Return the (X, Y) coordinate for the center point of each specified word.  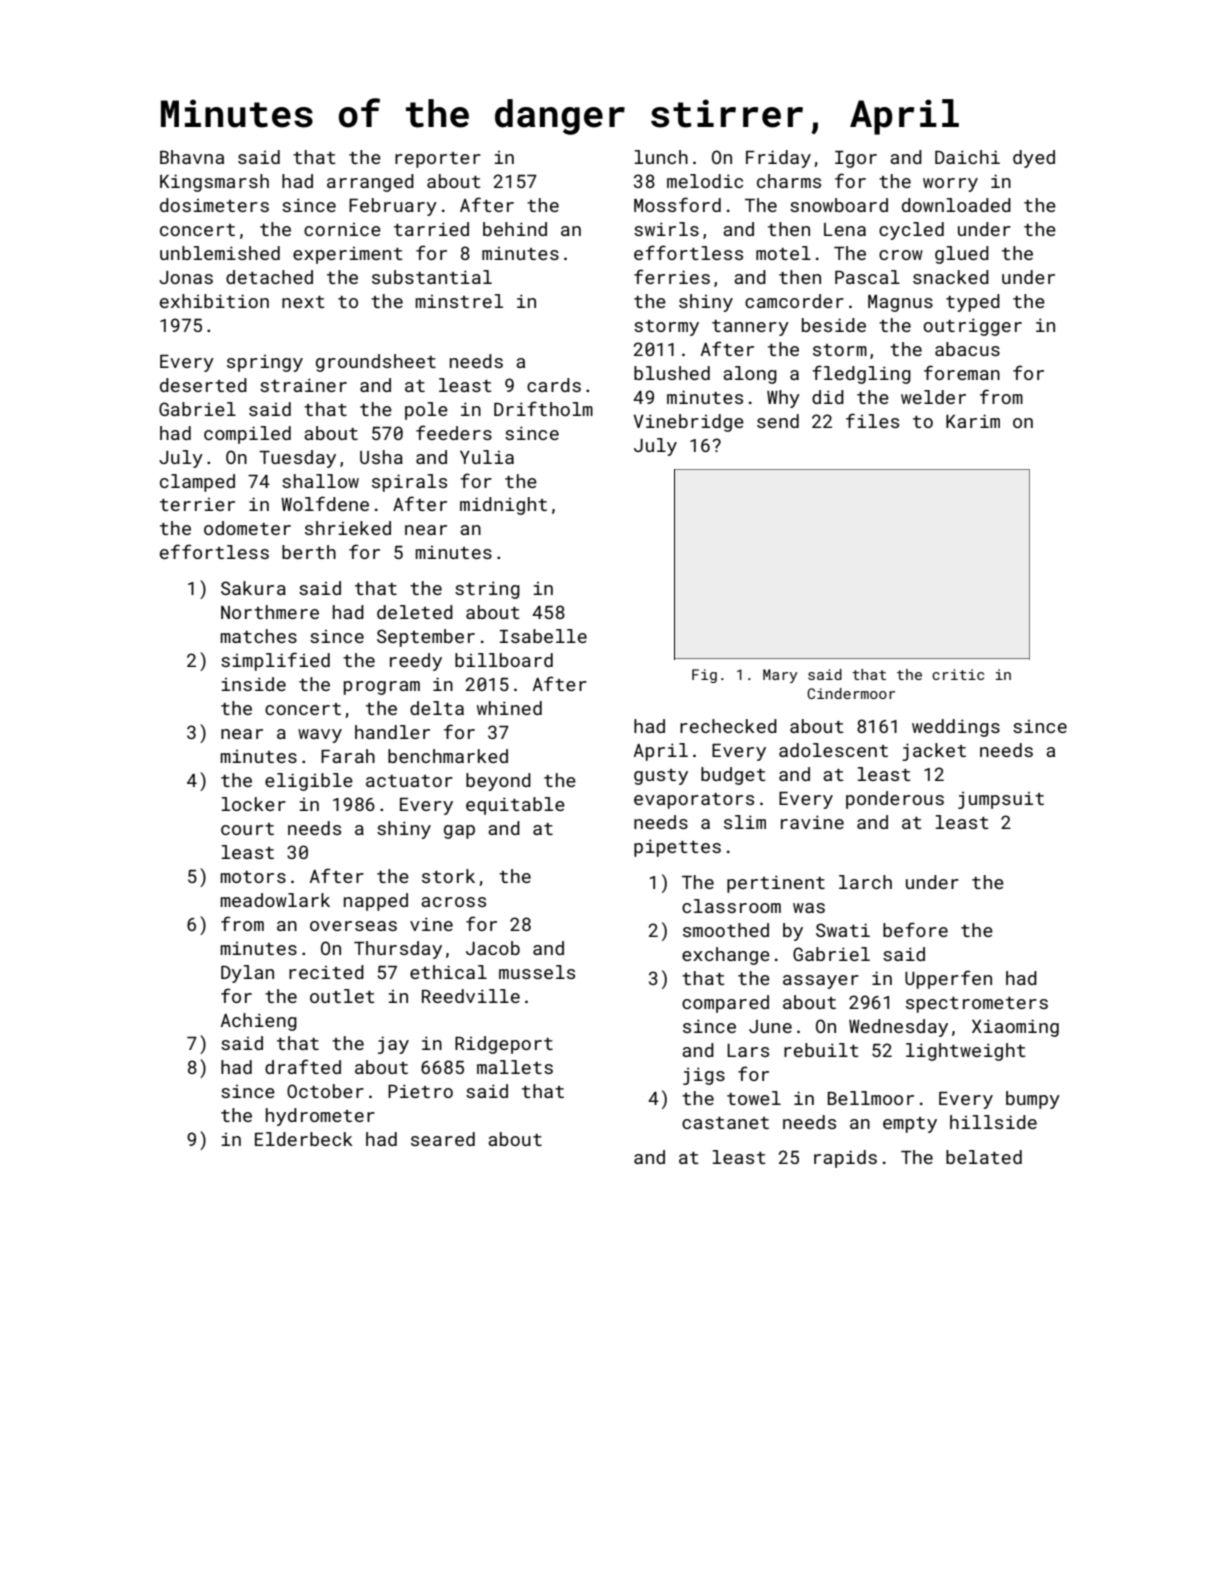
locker (253, 804)
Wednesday (898, 1028)
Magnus (900, 303)
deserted (203, 385)
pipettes (677, 848)
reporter (438, 160)
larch (865, 882)
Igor (856, 159)
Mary (780, 676)
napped (376, 902)
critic (958, 674)
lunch (661, 157)
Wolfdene (325, 503)
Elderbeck (304, 1139)
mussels (537, 972)
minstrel (459, 301)
